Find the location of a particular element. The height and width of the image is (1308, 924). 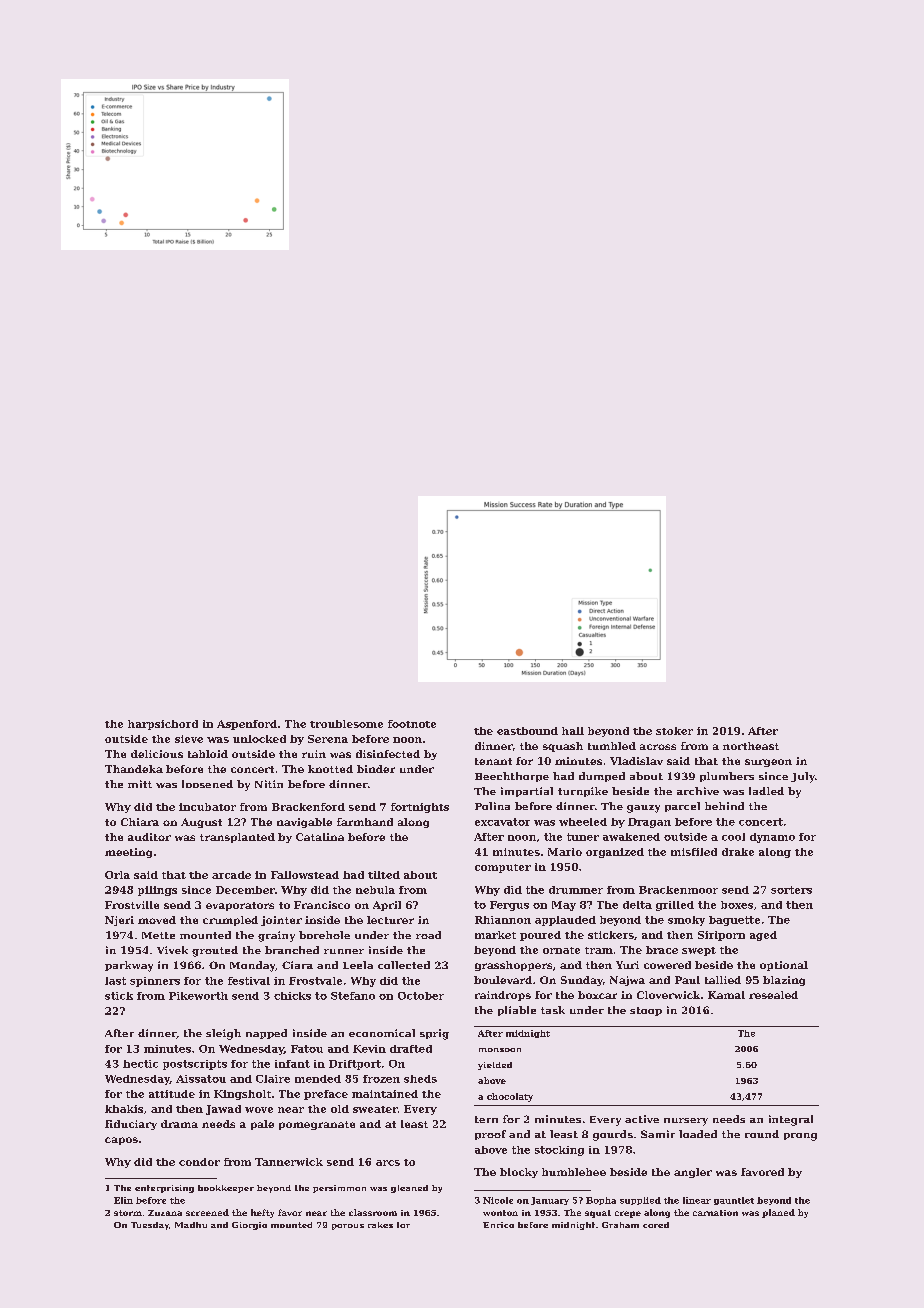

drake is located at coordinates (738, 852).
